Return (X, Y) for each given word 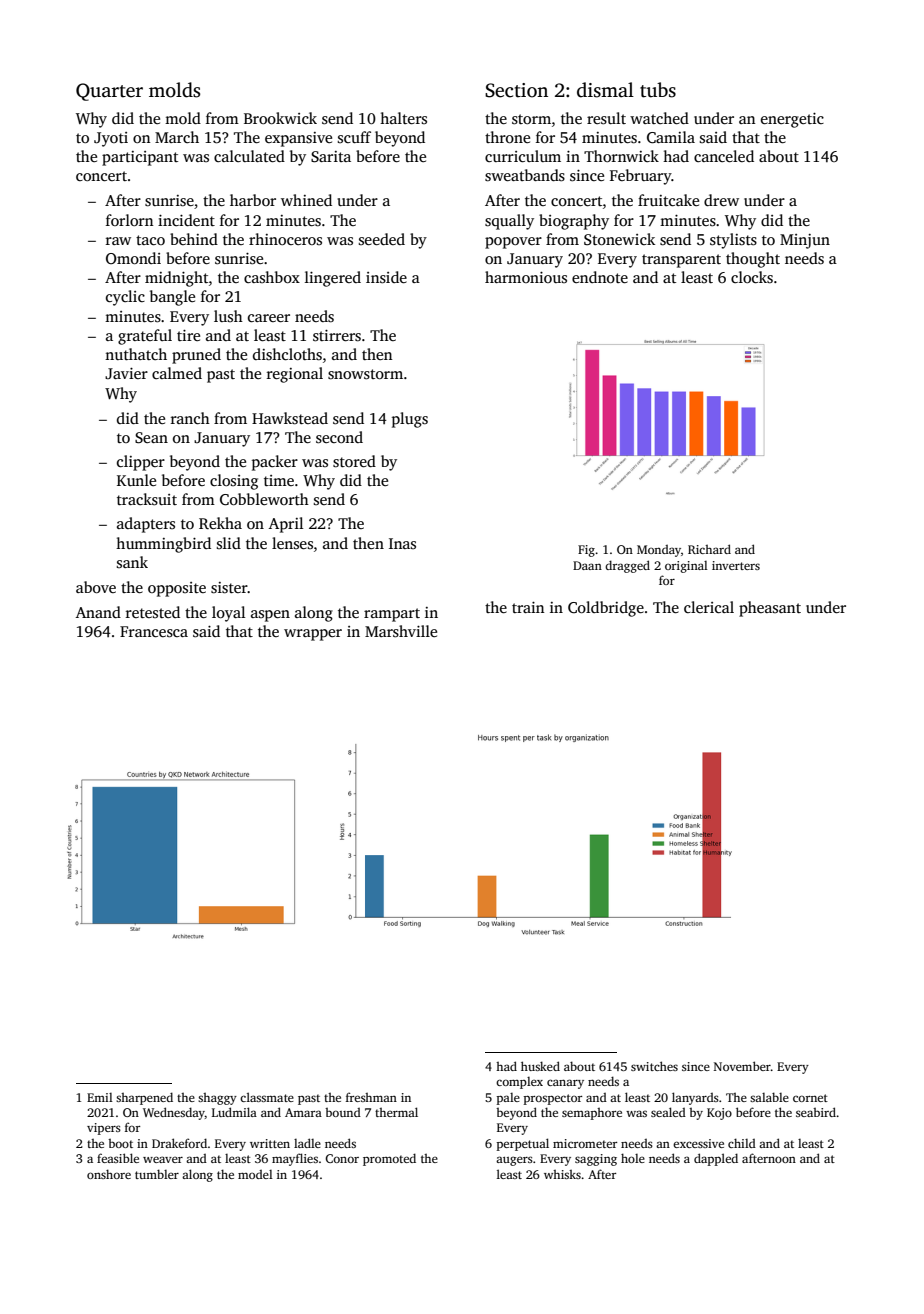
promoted (389, 1159)
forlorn (129, 220)
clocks (752, 277)
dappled (716, 1159)
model (255, 1174)
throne (507, 137)
